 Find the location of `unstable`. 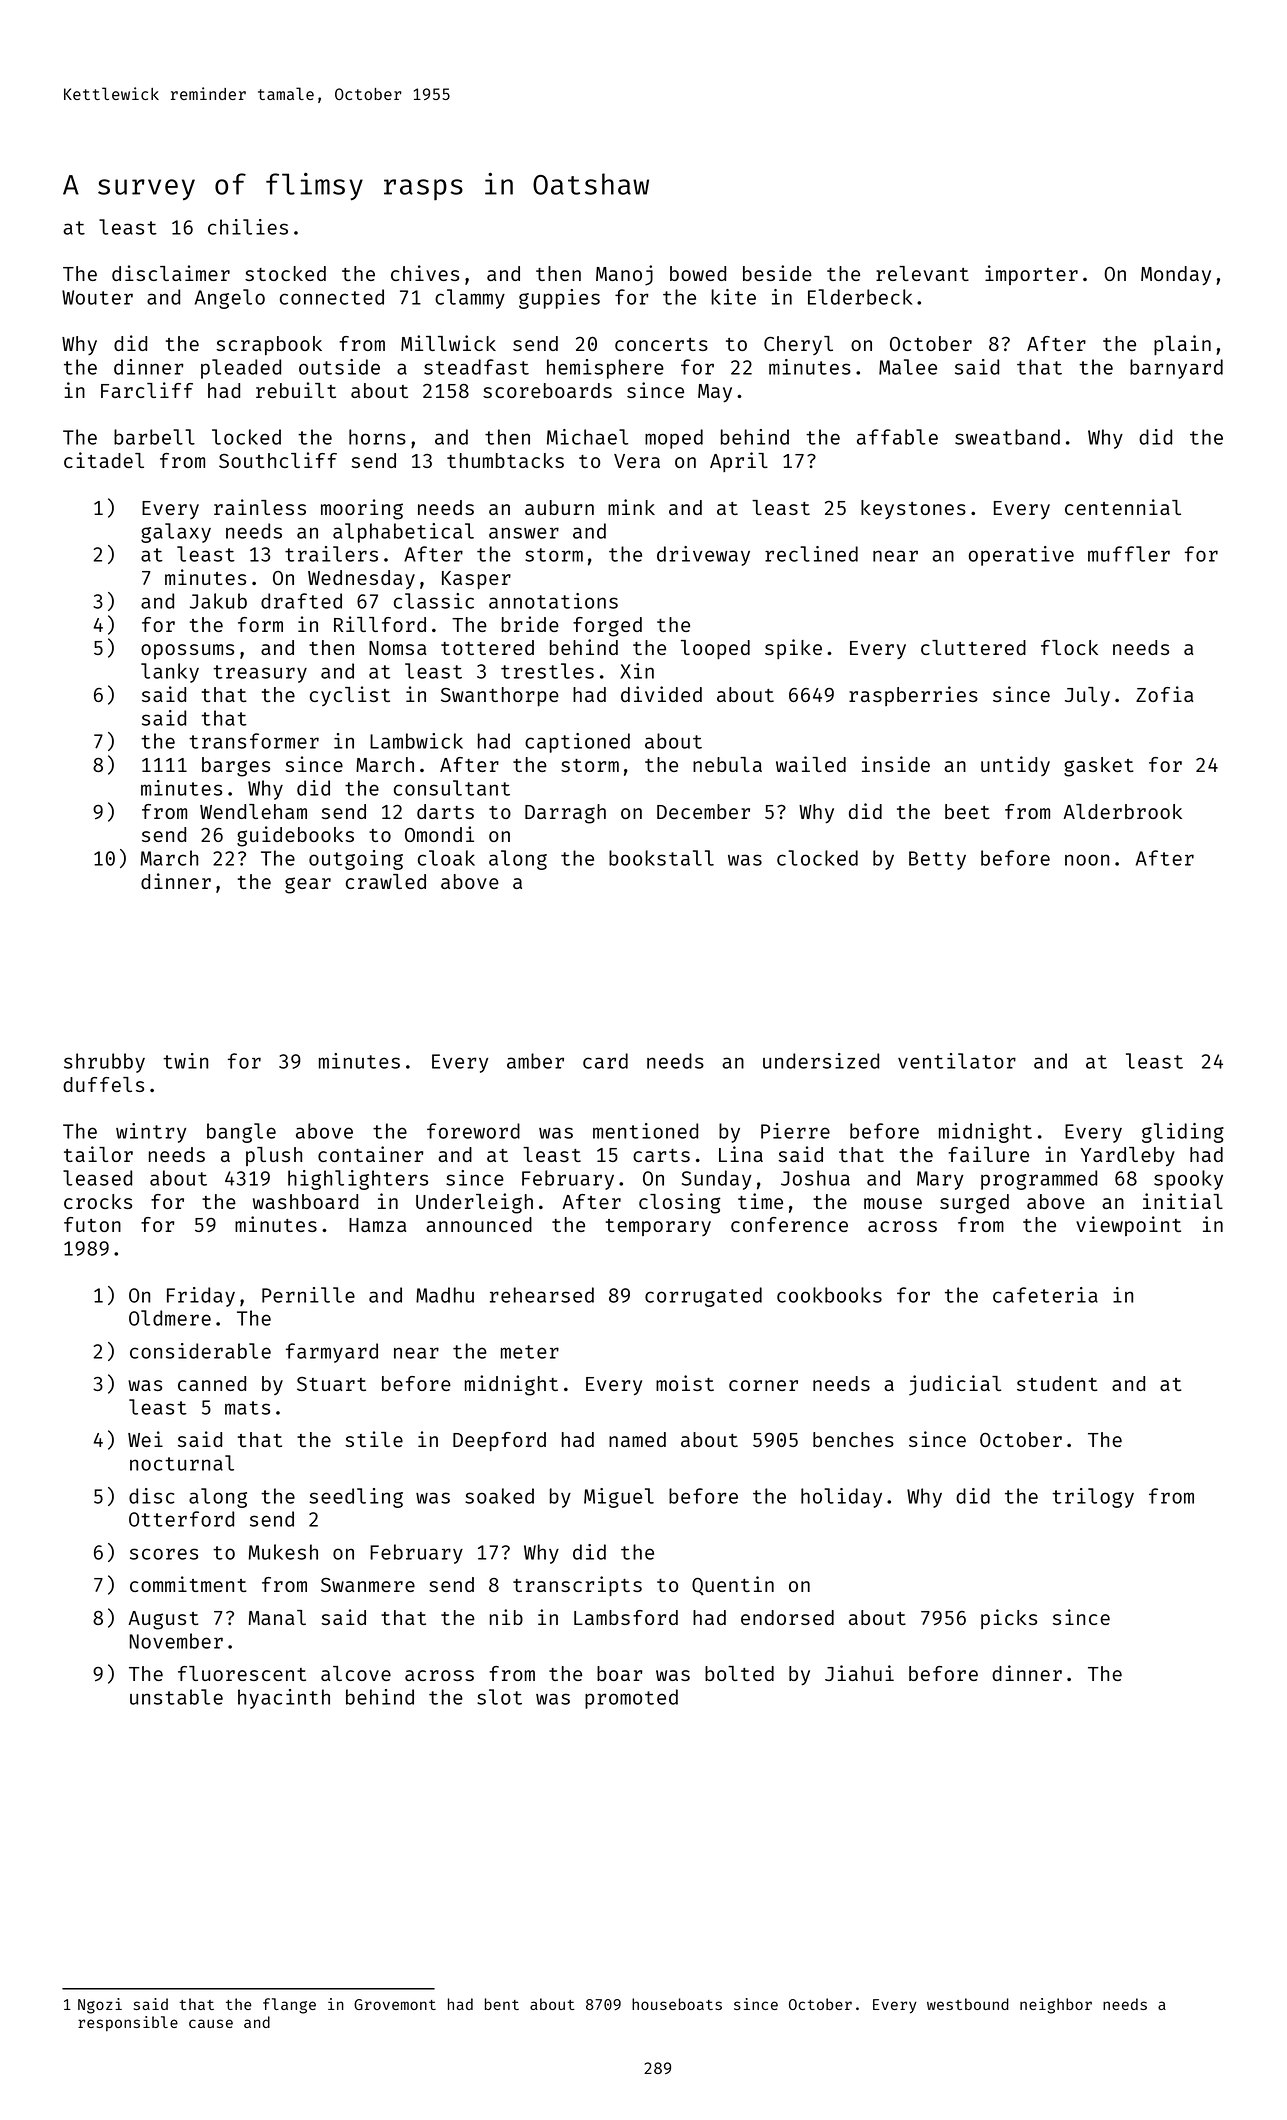

unstable is located at coordinates (176, 1697).
